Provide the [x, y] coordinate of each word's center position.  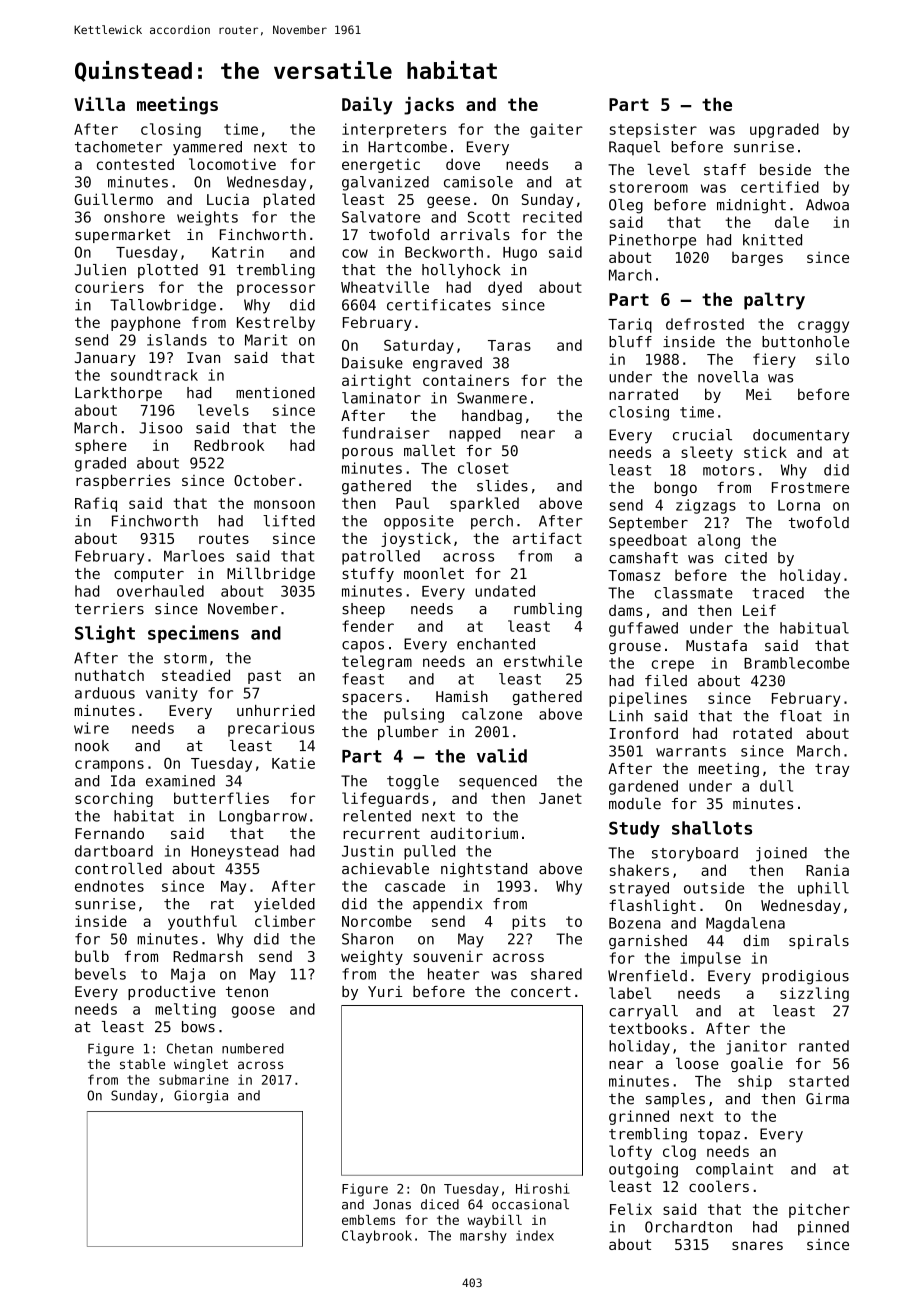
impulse [710, 959]
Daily [367, 106]
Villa [99, 104]
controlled [118, 869]
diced [440, 1204]
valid [502, 755]
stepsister [653, 130]
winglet [201, 1065]
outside [714, 888]
